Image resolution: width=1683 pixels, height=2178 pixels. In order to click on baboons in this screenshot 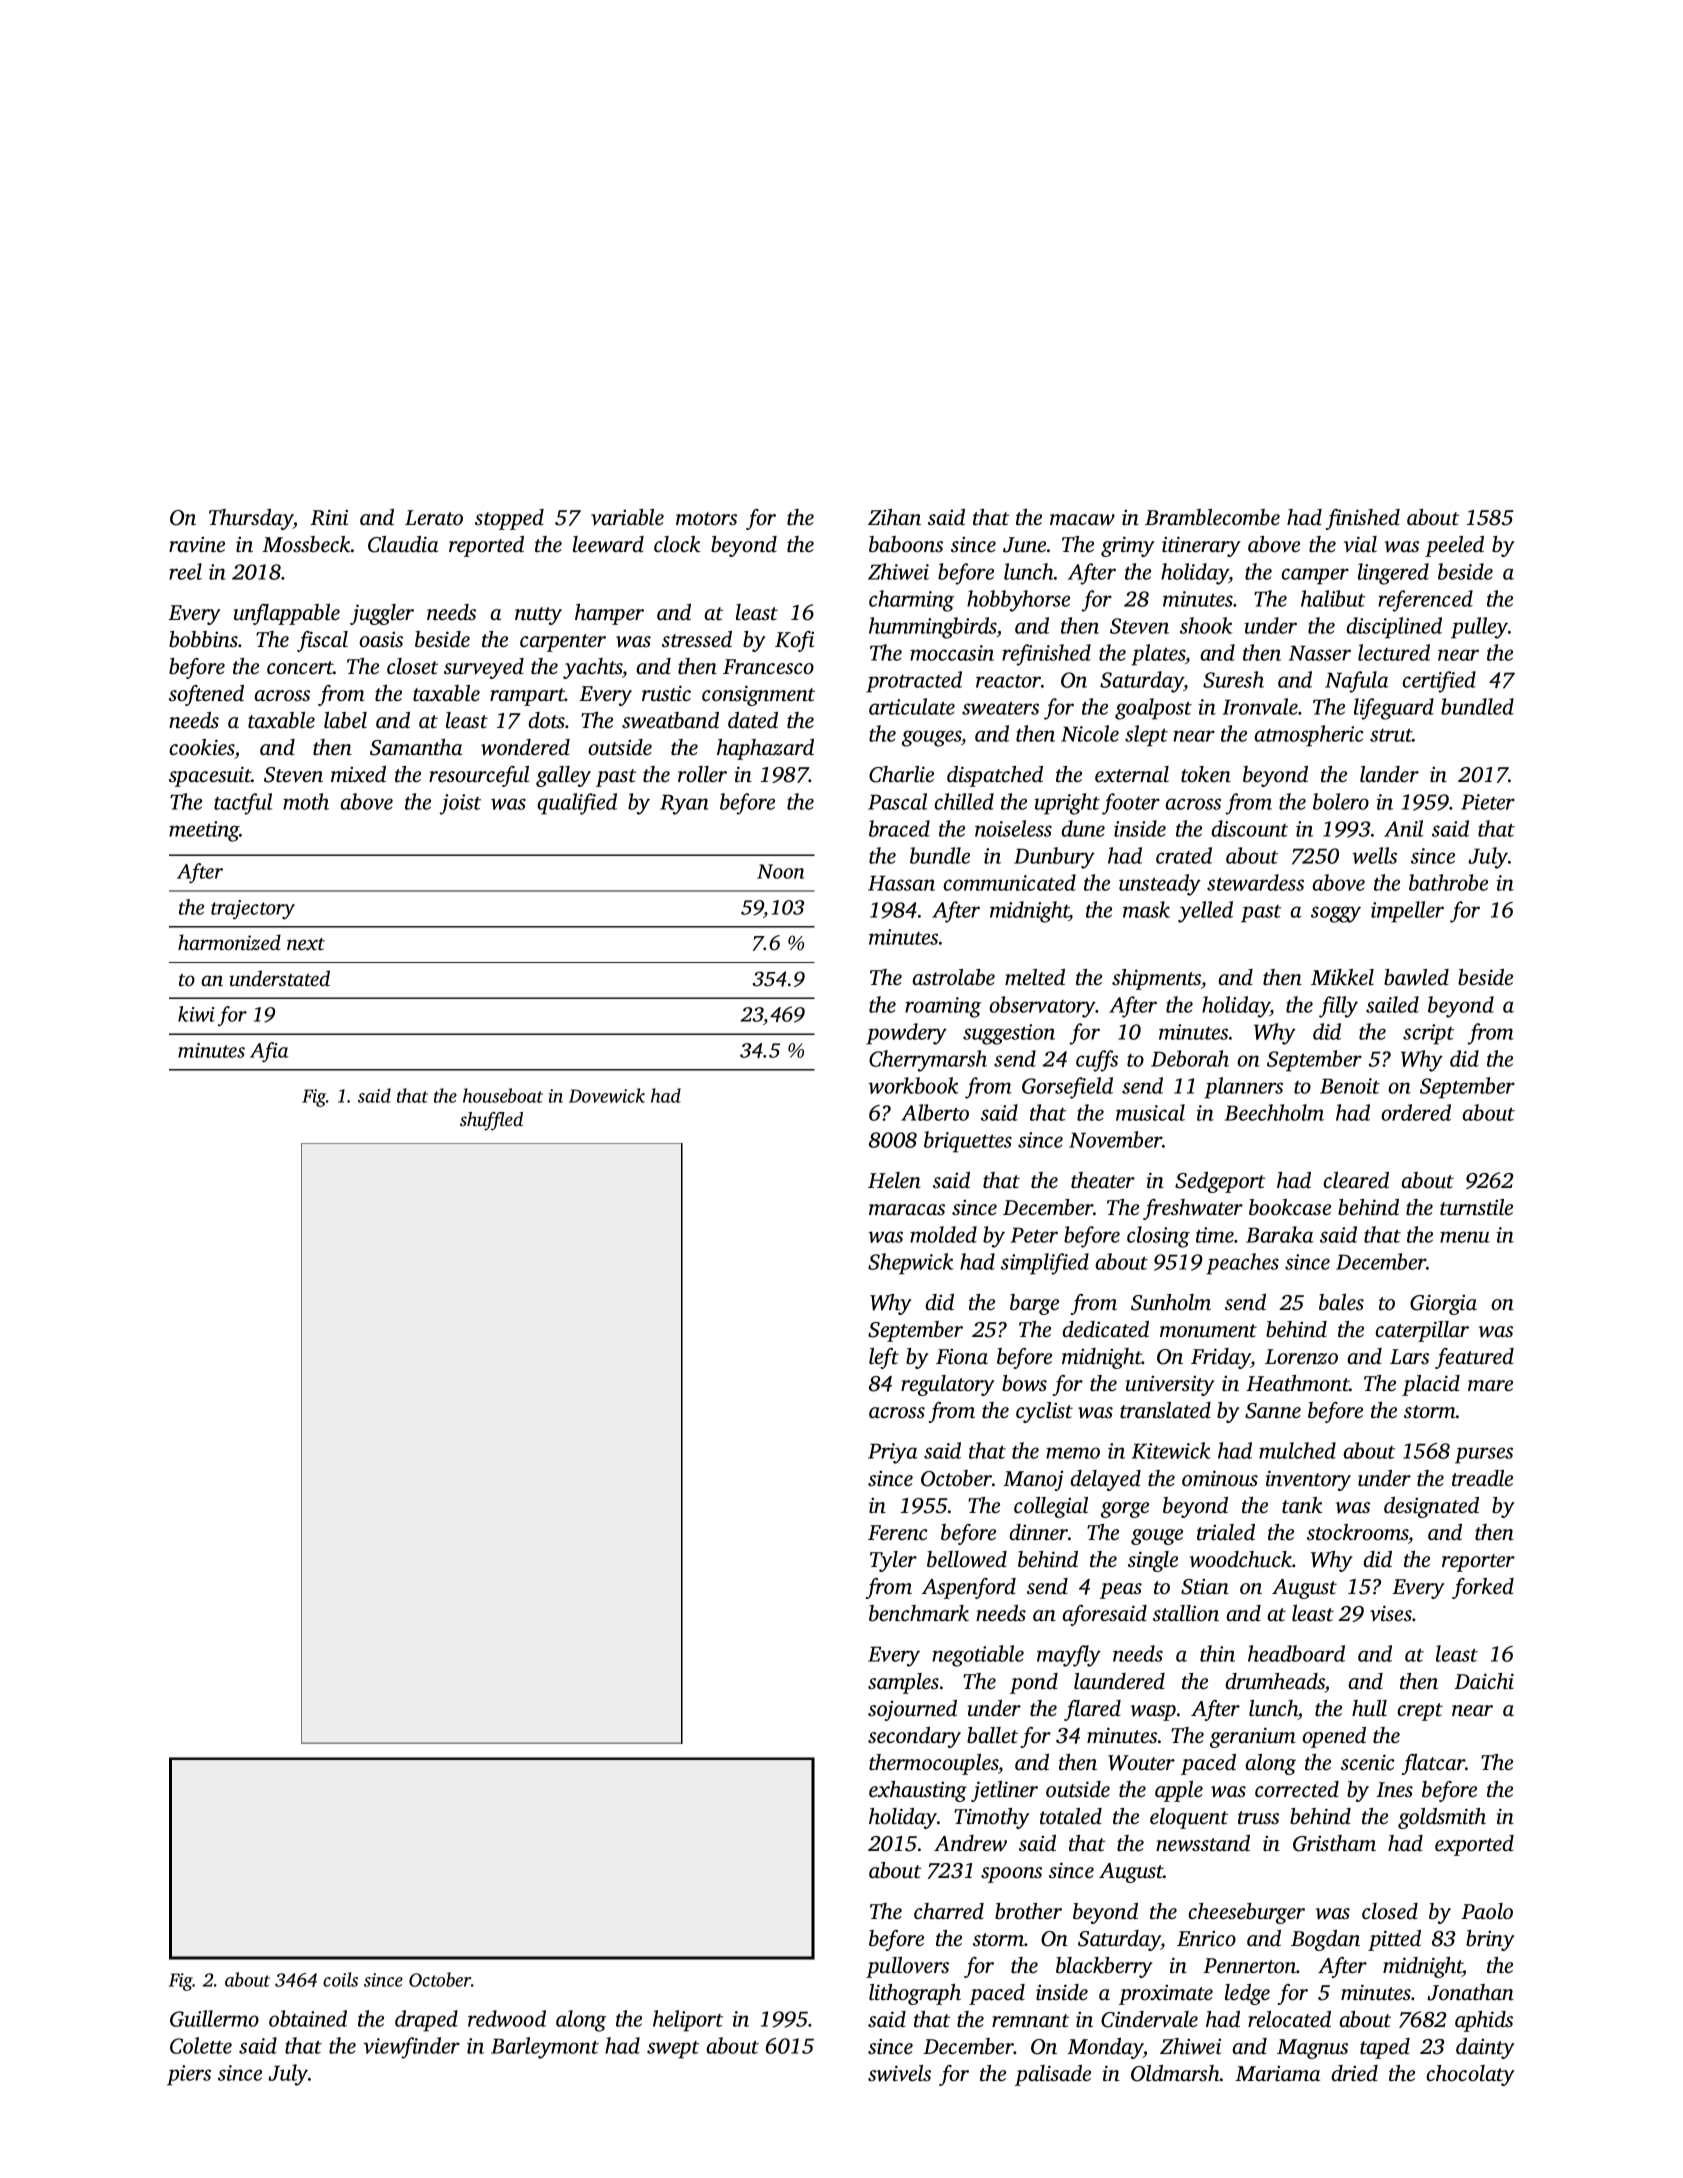, I will do `click(906, 544)`.
